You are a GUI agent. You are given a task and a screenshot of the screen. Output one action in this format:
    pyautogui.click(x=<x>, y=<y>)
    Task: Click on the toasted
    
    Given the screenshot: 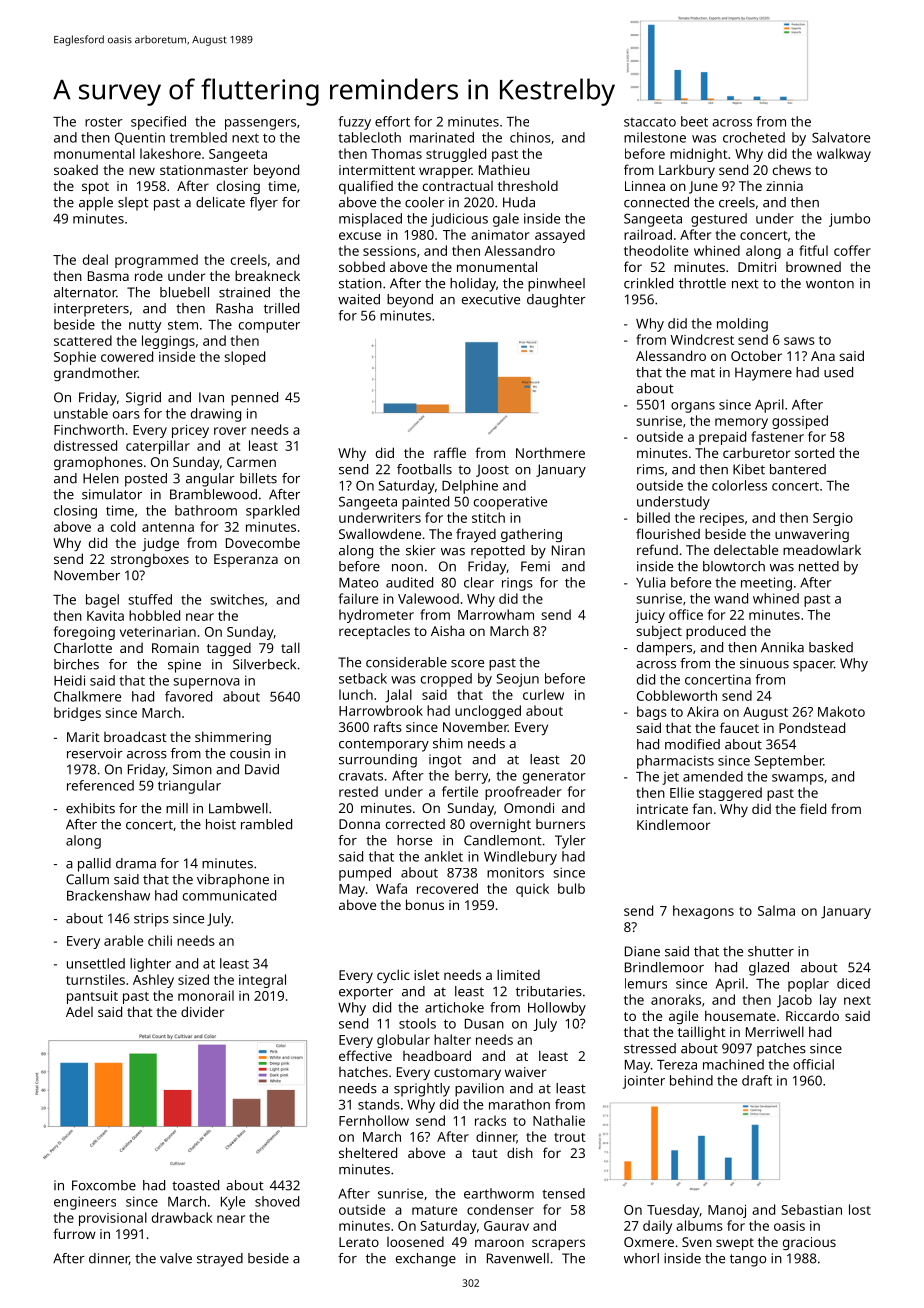 What is the action you would take?
    pyautogui.click(x=195, y=1185)
